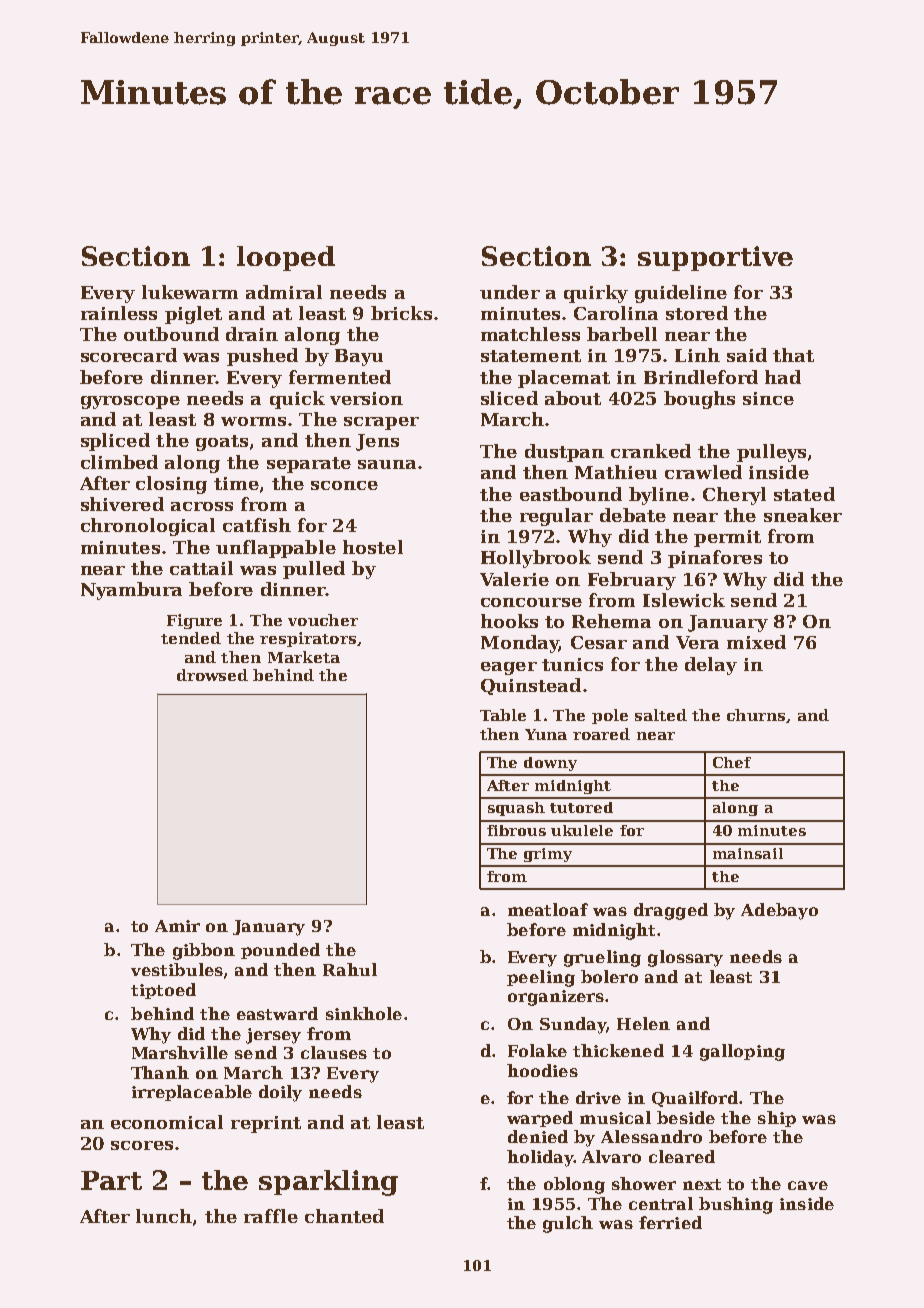  Describe the element at coordinates (131, 591) in the image. I see `Nyambura` at that location.
